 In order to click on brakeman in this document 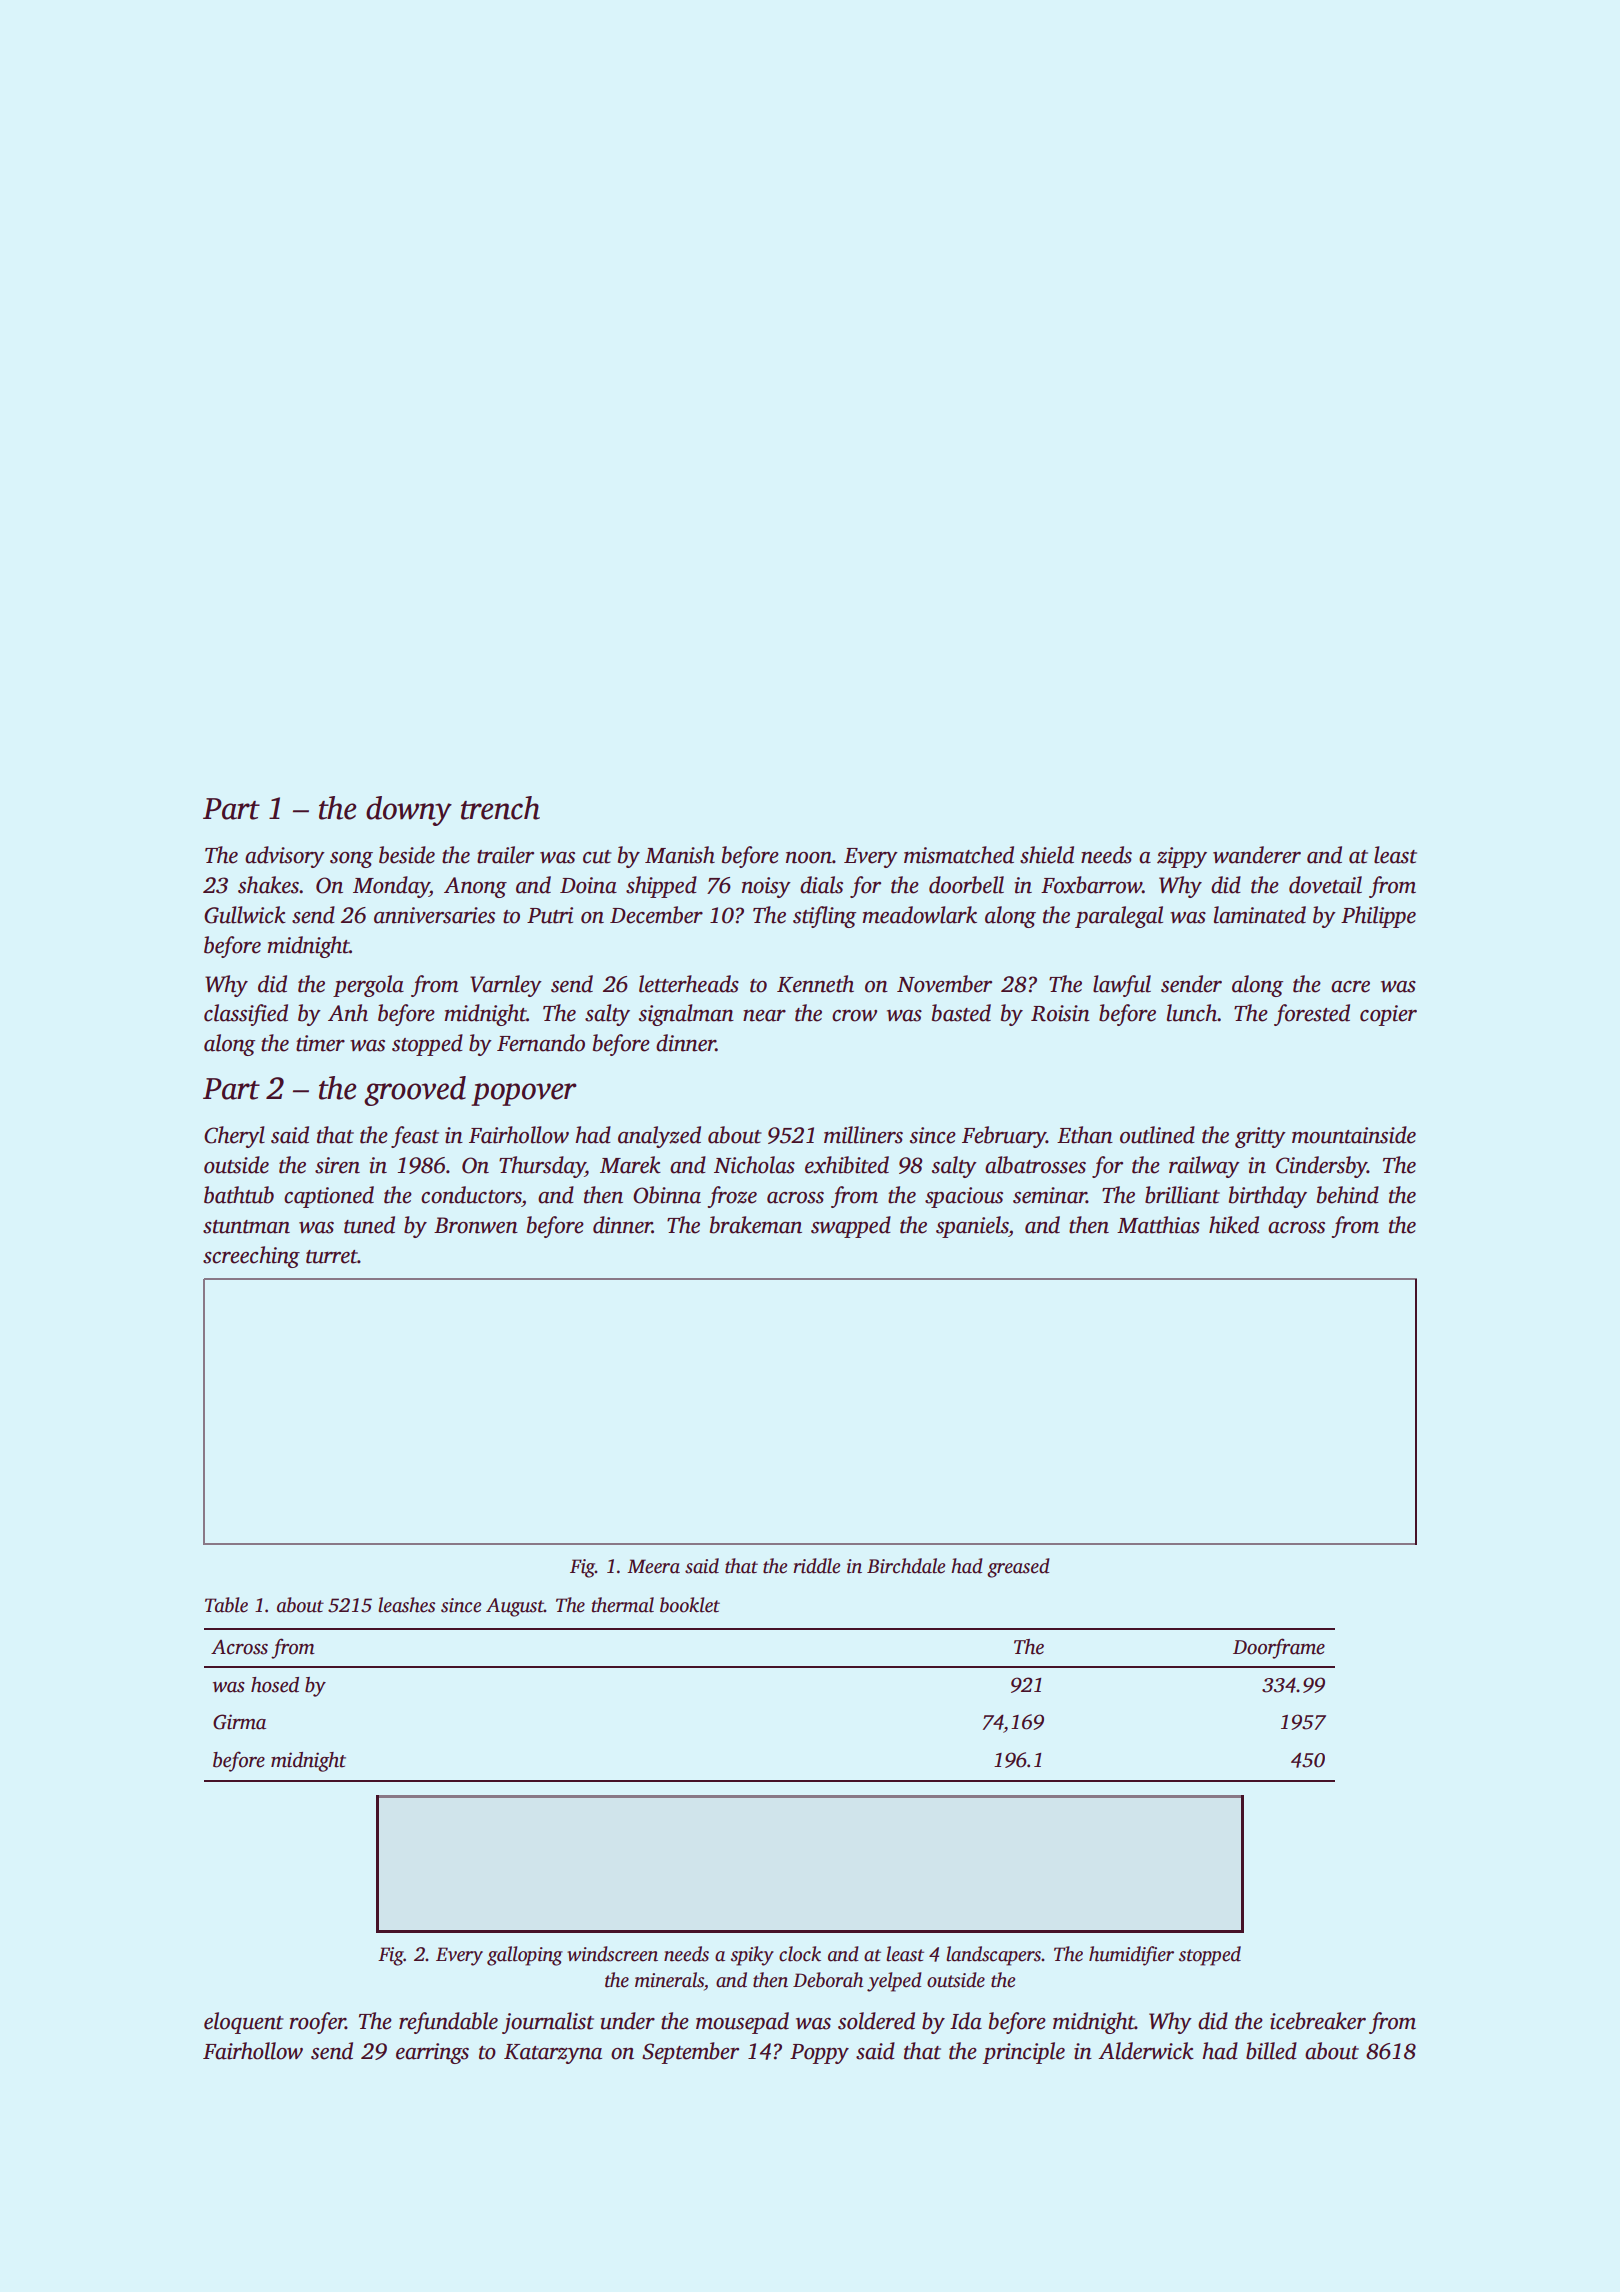, I will do `click(756, 1225)`.
